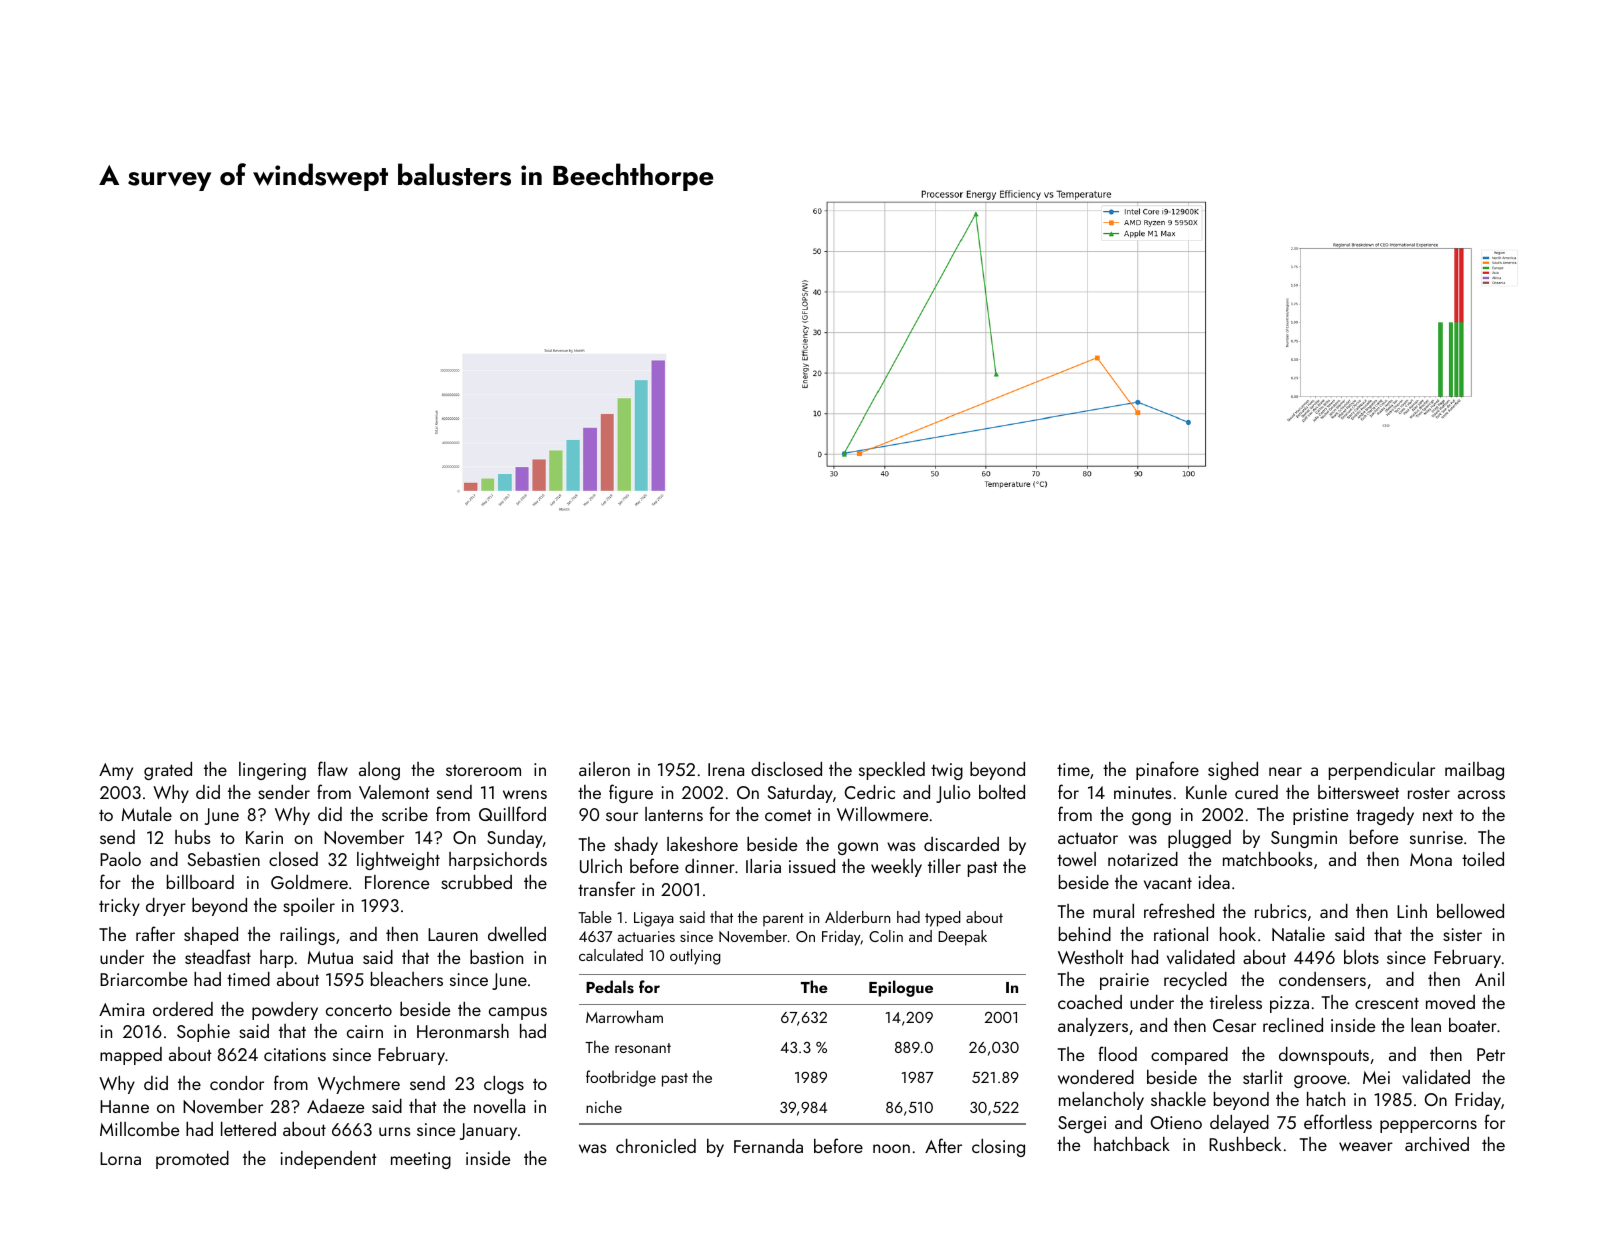 Image resolution: width=1605 pixels, height=1240 pixels. Describe the element at coordinates (328, 1160) in the screenshot. I see `independent` at that location.
